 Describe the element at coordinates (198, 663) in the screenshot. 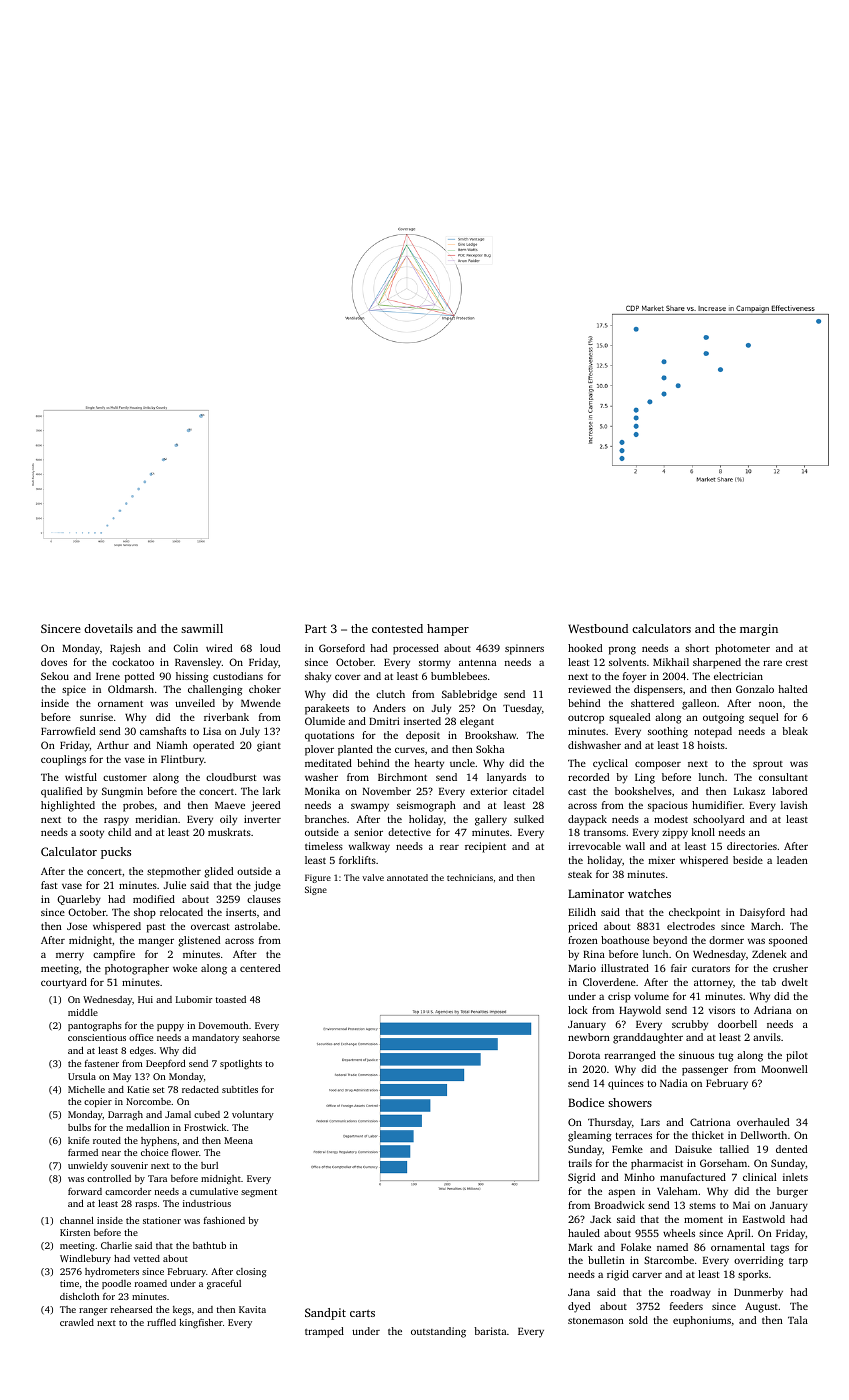

I see `Ravensley` at that location.
